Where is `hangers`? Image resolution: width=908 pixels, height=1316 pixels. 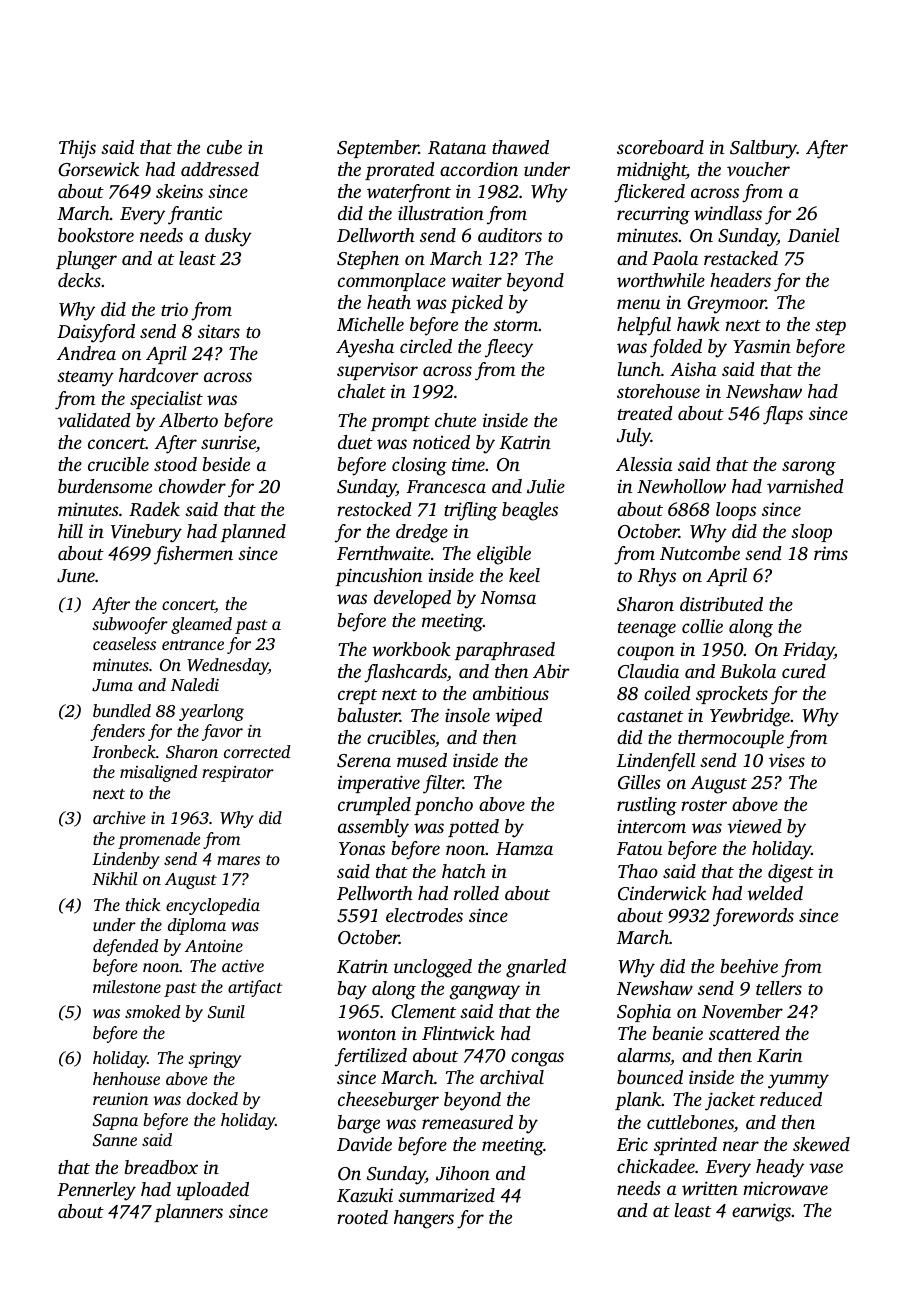 hangers is located at coordinates (424, 1219).
